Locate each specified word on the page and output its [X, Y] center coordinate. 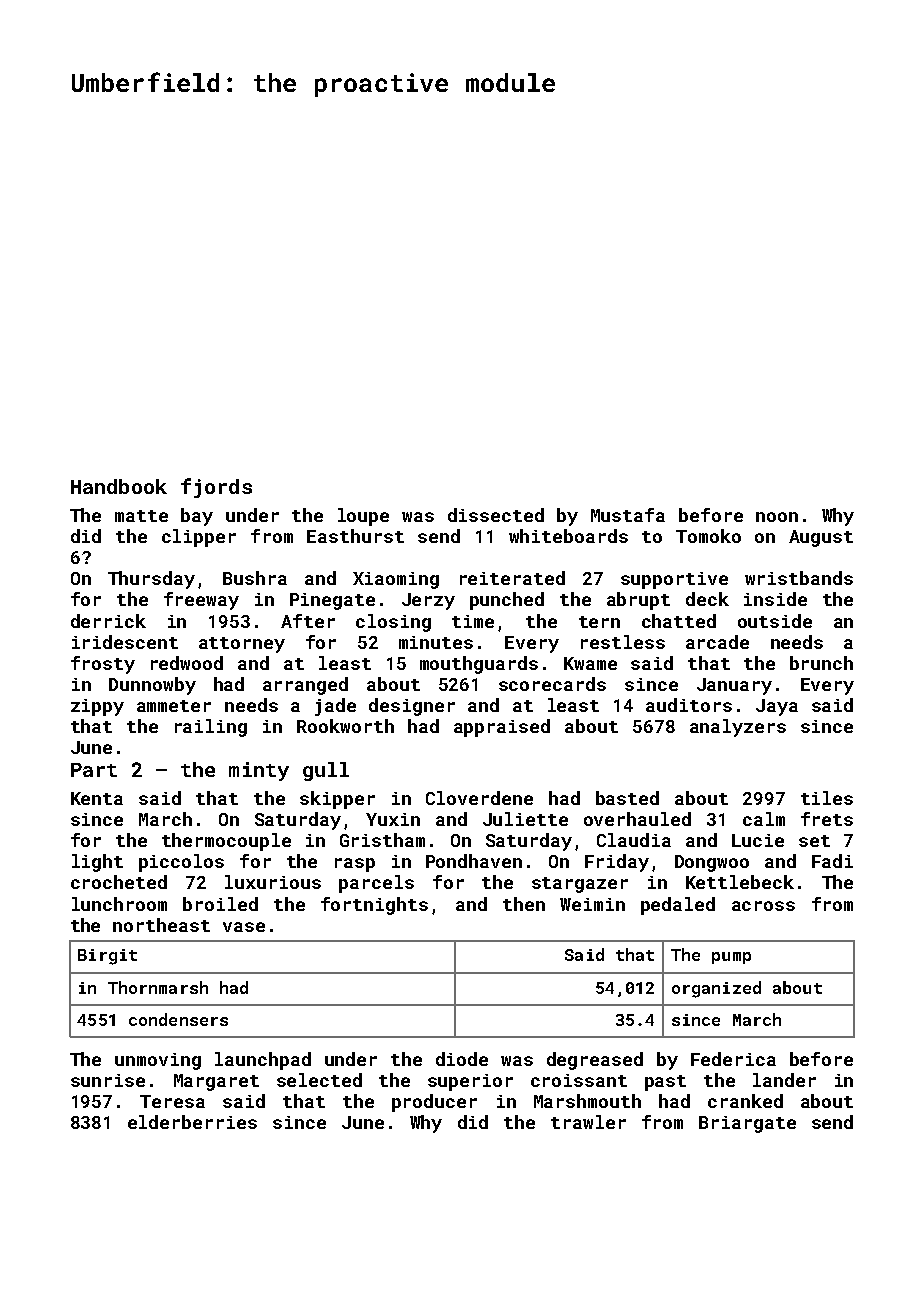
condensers [178, 1019]
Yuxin [393, 819]
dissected [496, 515]
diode [462, 1059]
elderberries [192, 1122]
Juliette [525, 819]
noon [777, 517]
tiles [827, 798]
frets [827, 819]
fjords [216, 488]
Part [94, 770]
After [308, 621]
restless [623, 642]
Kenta [97, 798]
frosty [103, 665]
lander [784, 1080]
